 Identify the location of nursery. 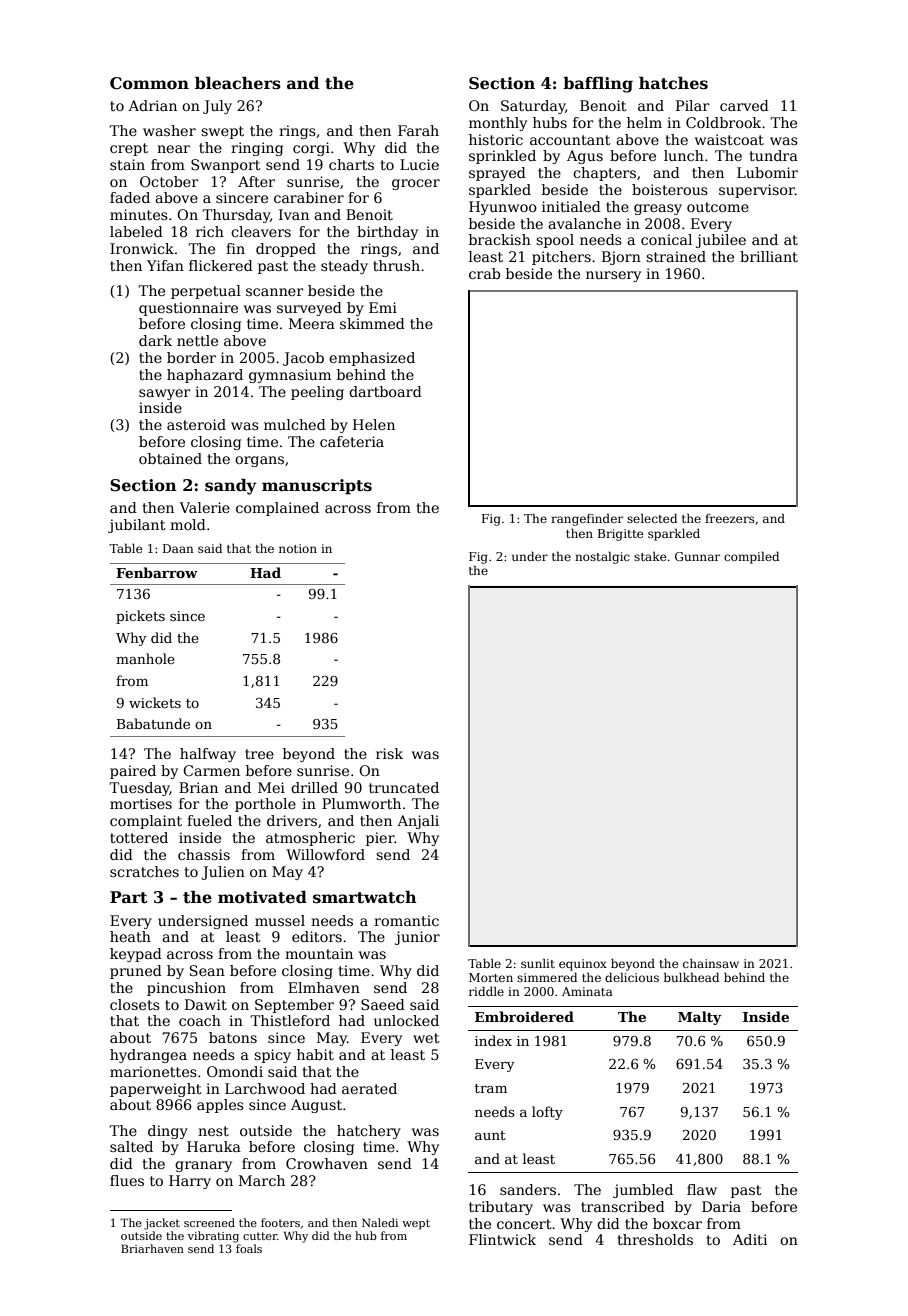
(613, 276).
